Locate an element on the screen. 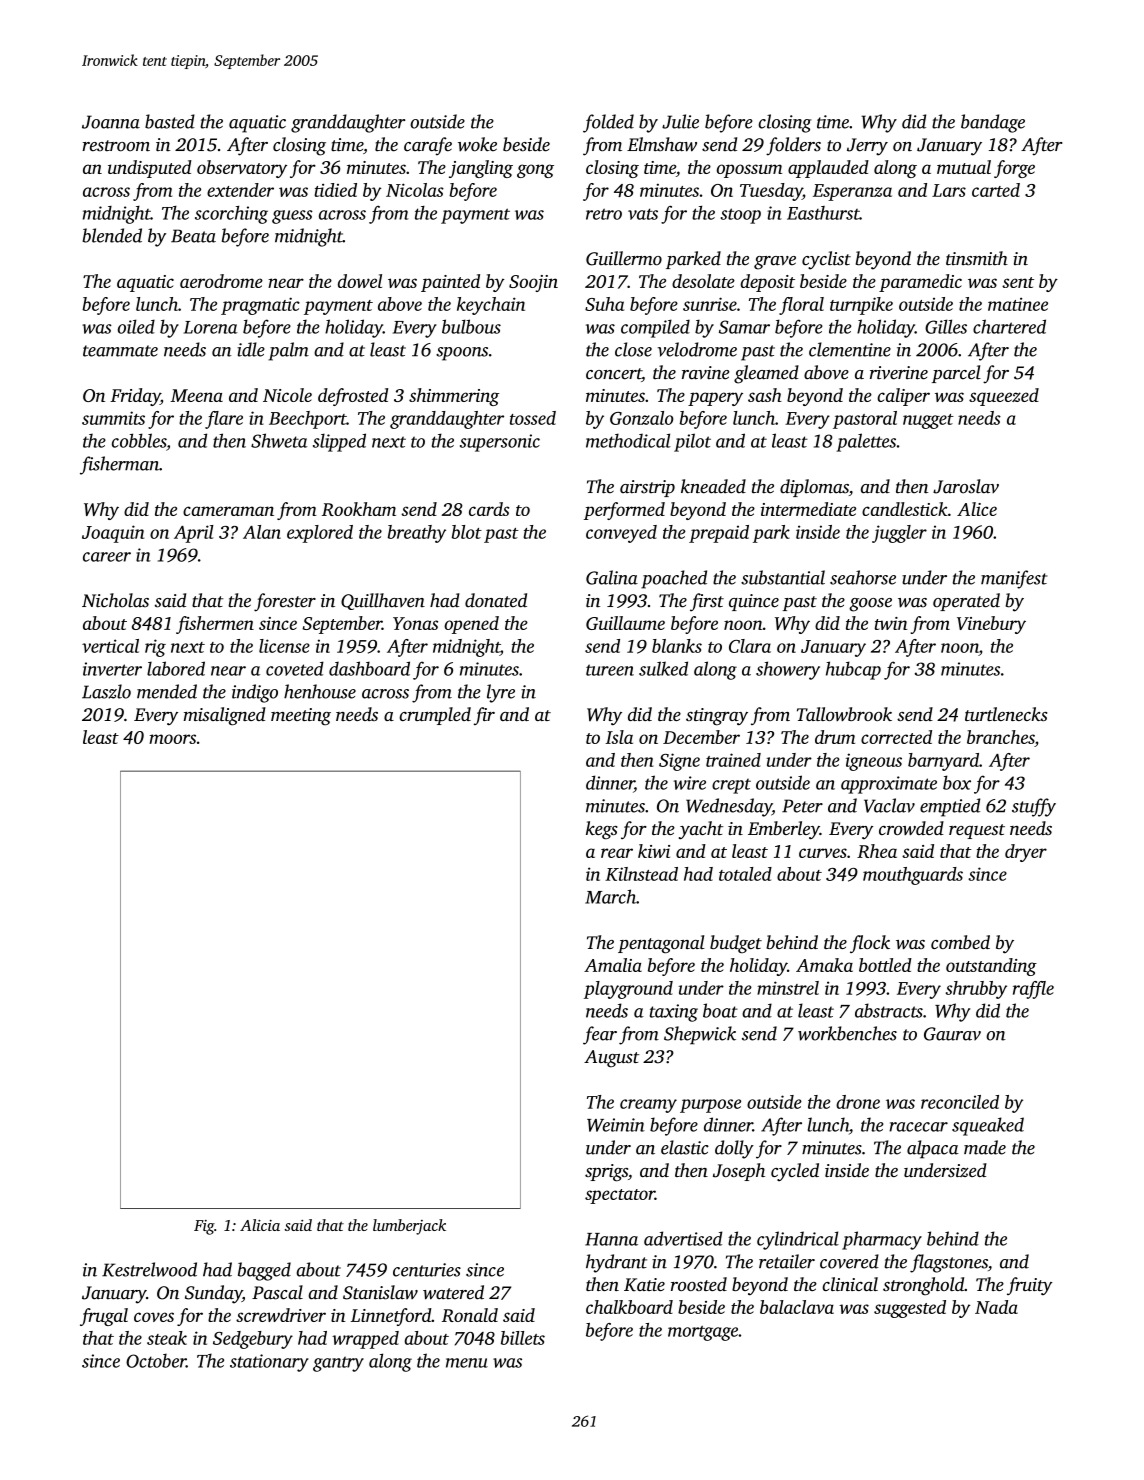  menu is located at coordinates (467, 1363).
